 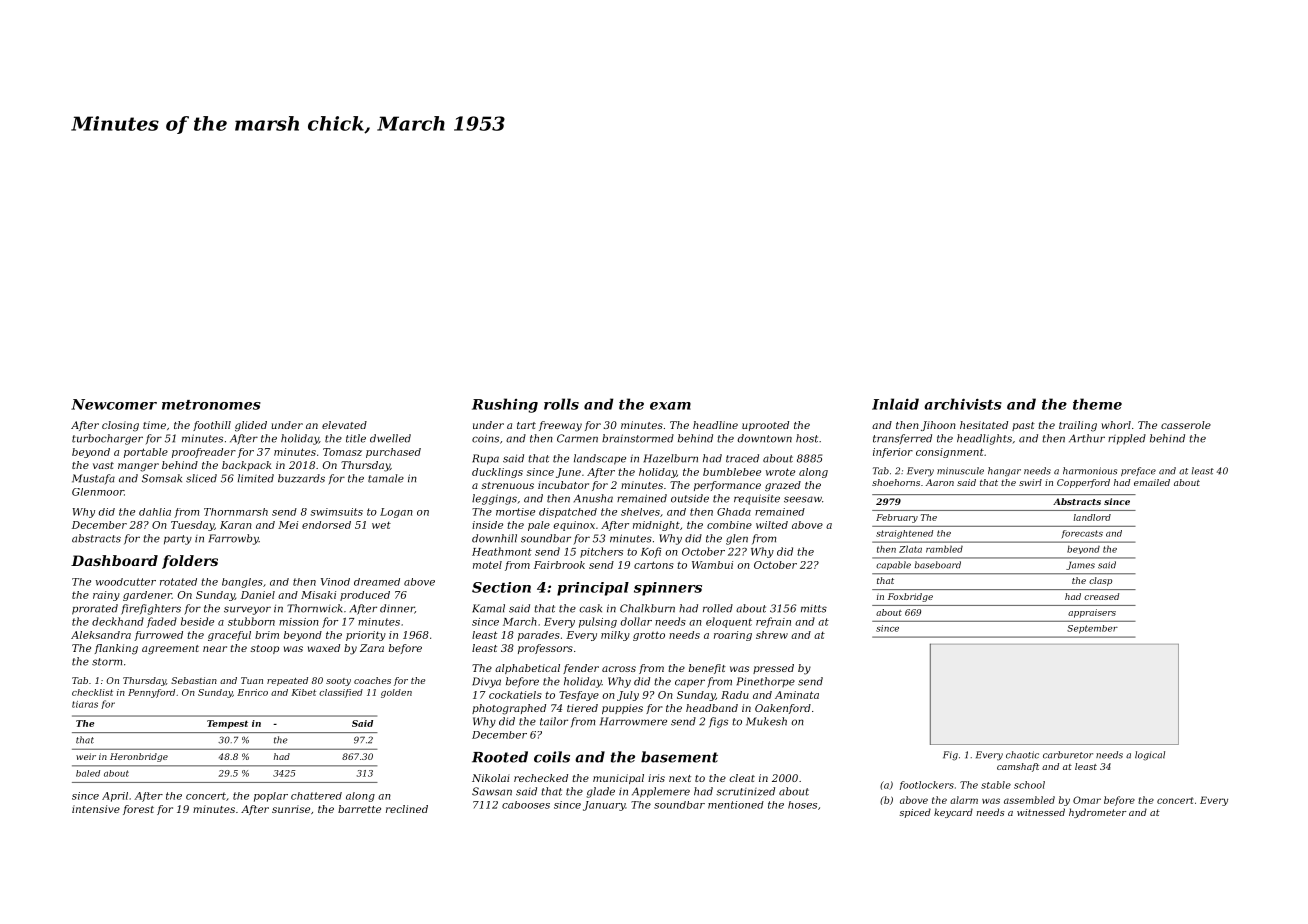 What do you see at coordinates (155, 512) in the image?
I see `dahlia` at bounding box center [155, 512].
